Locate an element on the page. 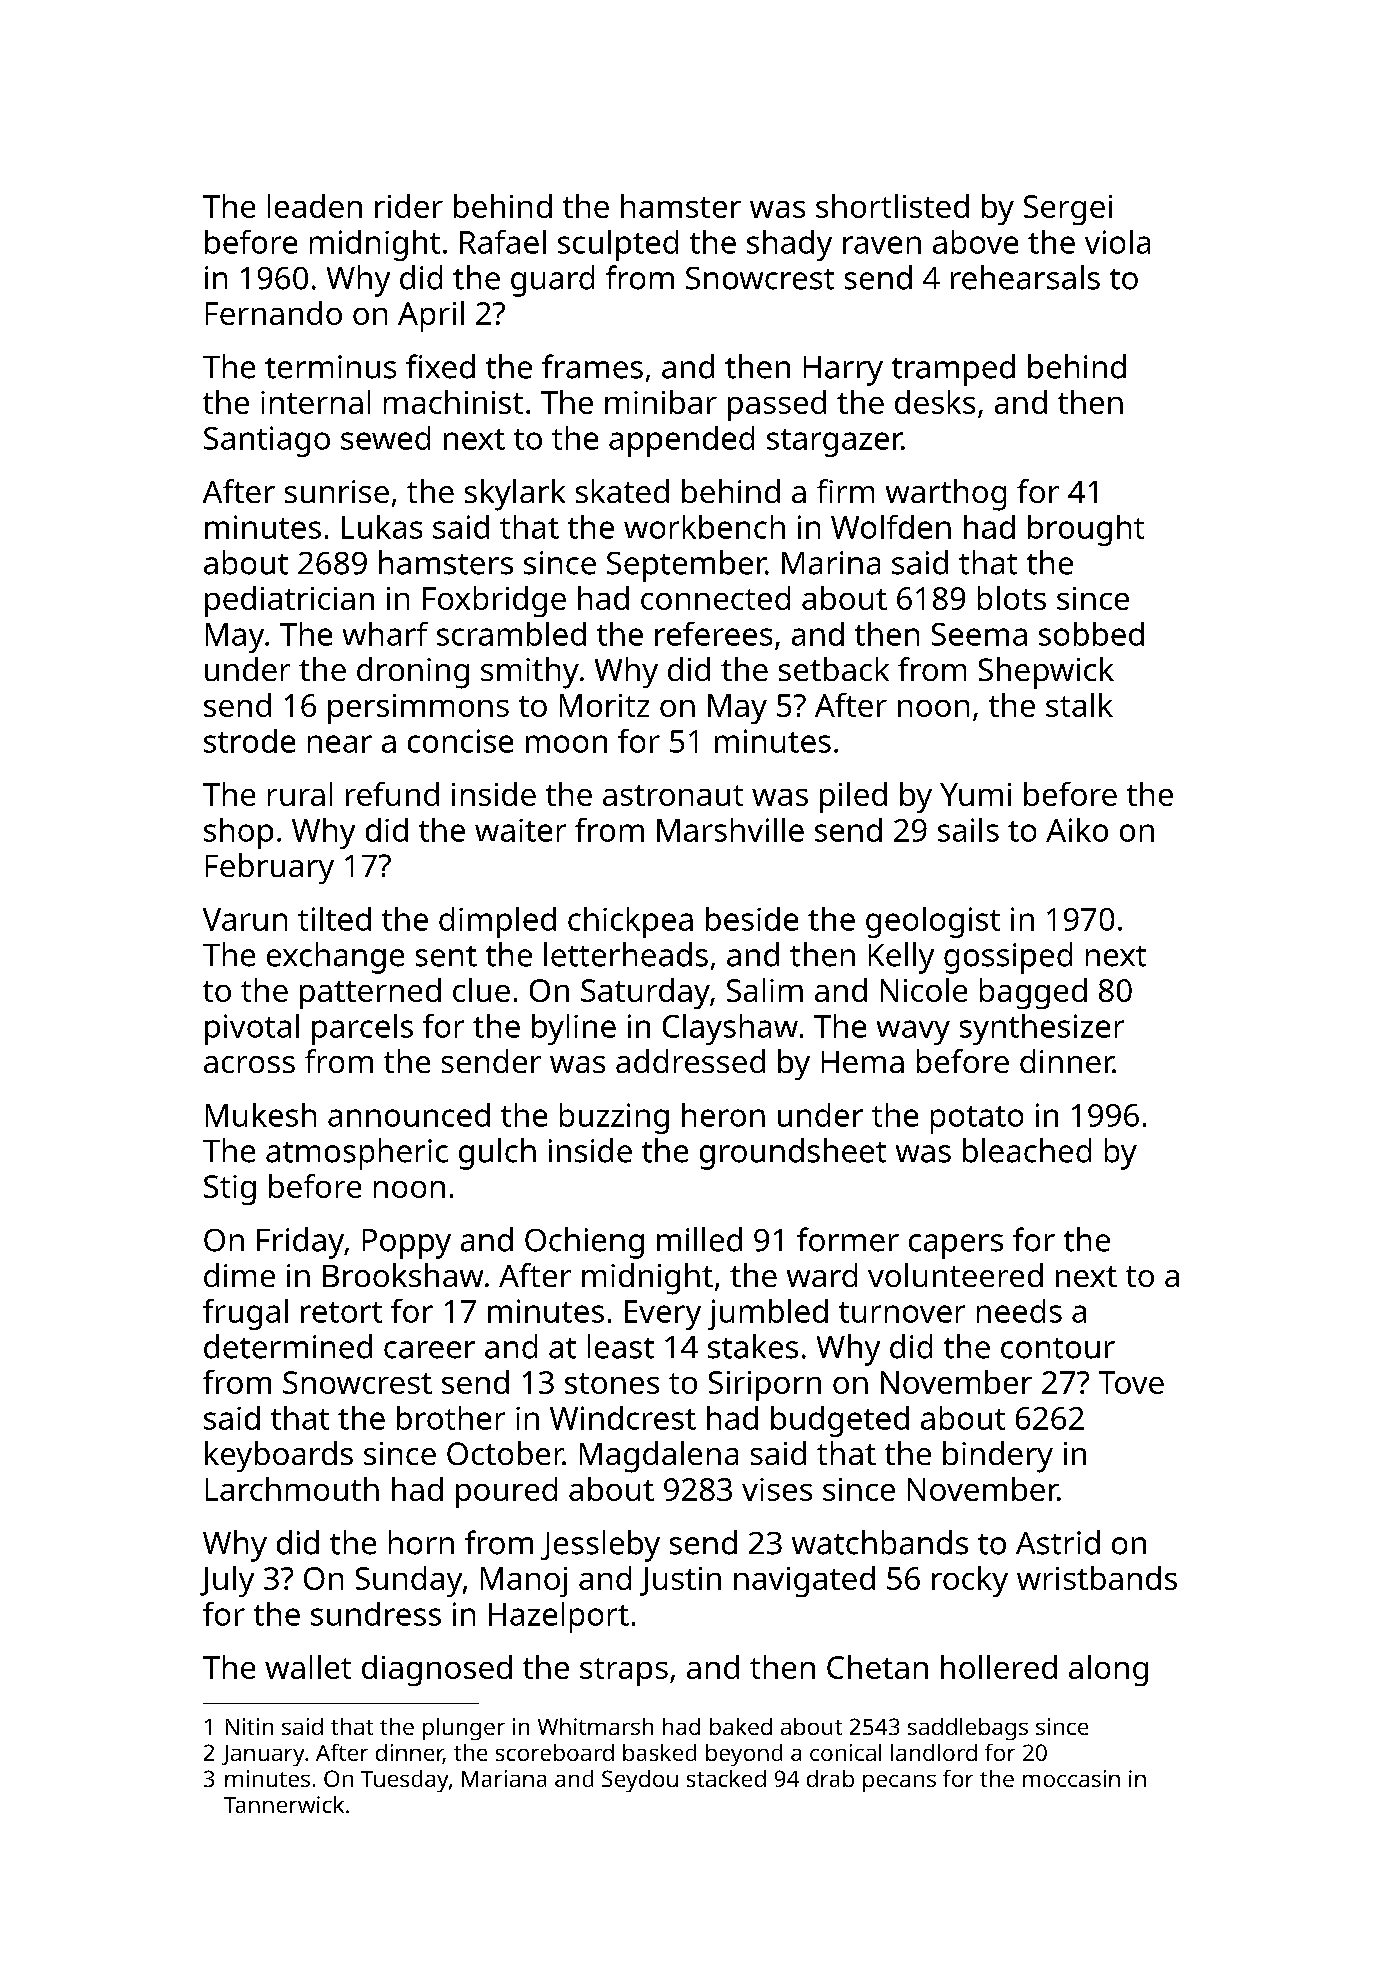  frames is located at coordinates (592, 366).
